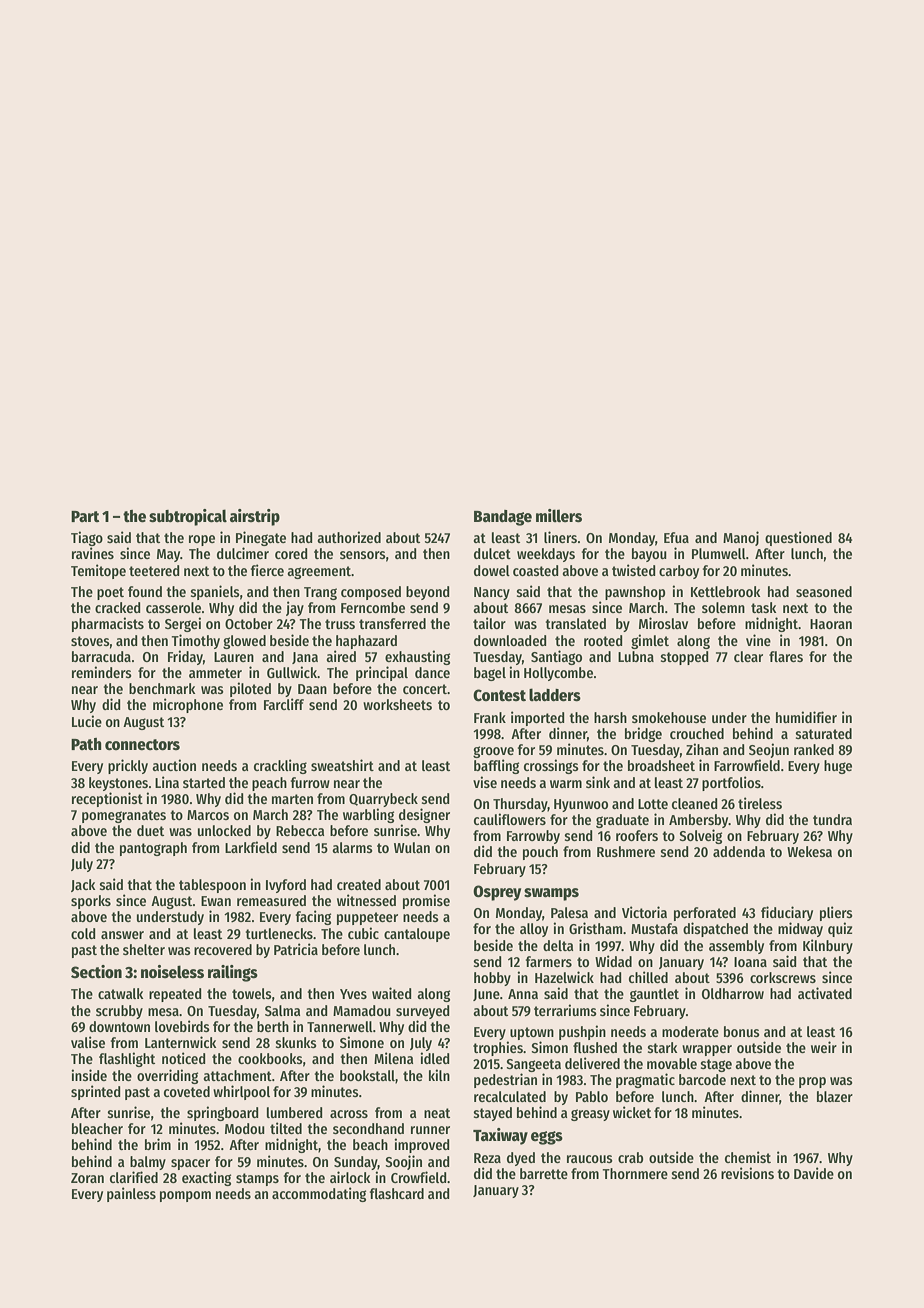  I want to click on Friday, so click(185, 657).
